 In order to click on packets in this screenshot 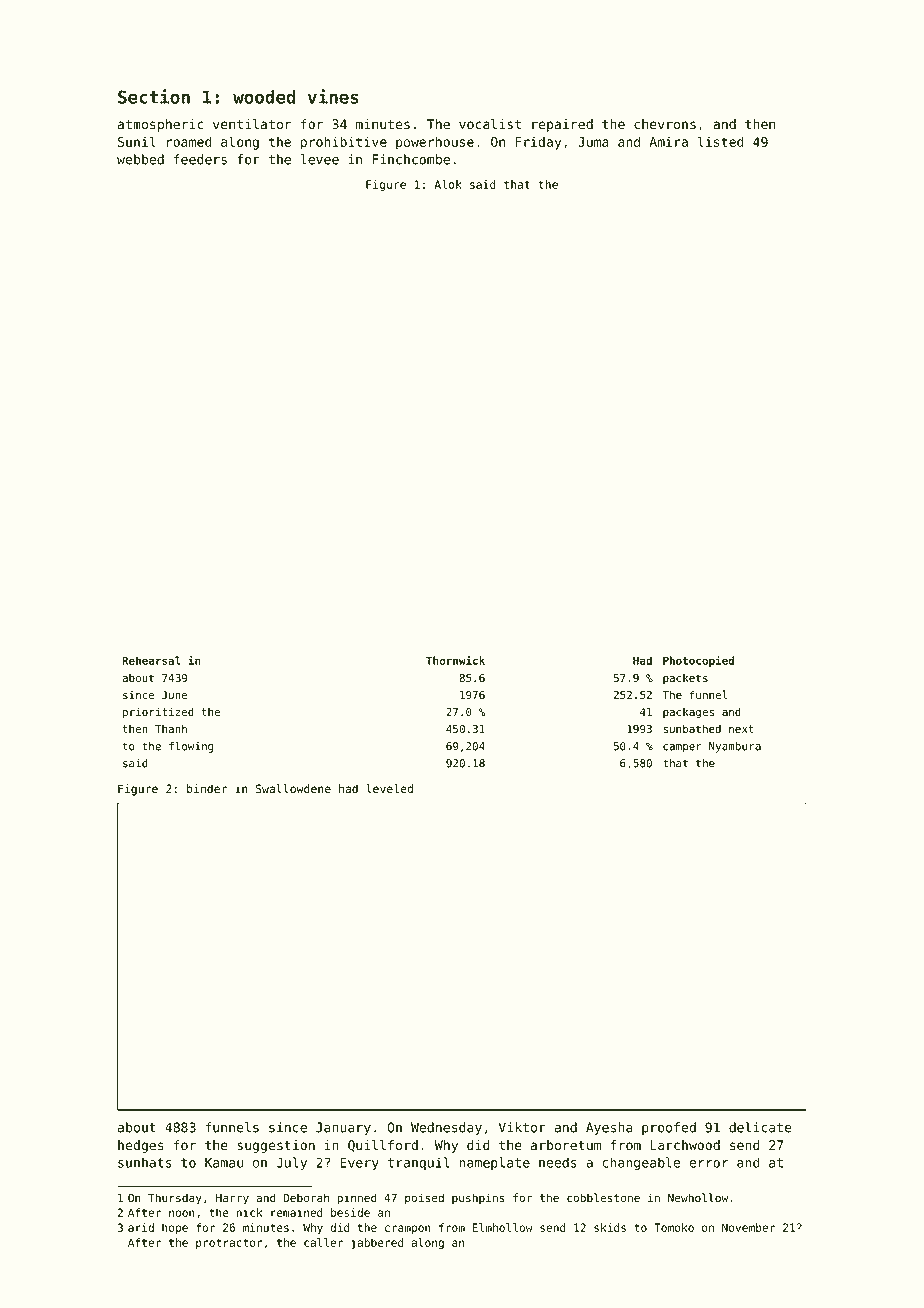, I will do `click(685, 679)`.
